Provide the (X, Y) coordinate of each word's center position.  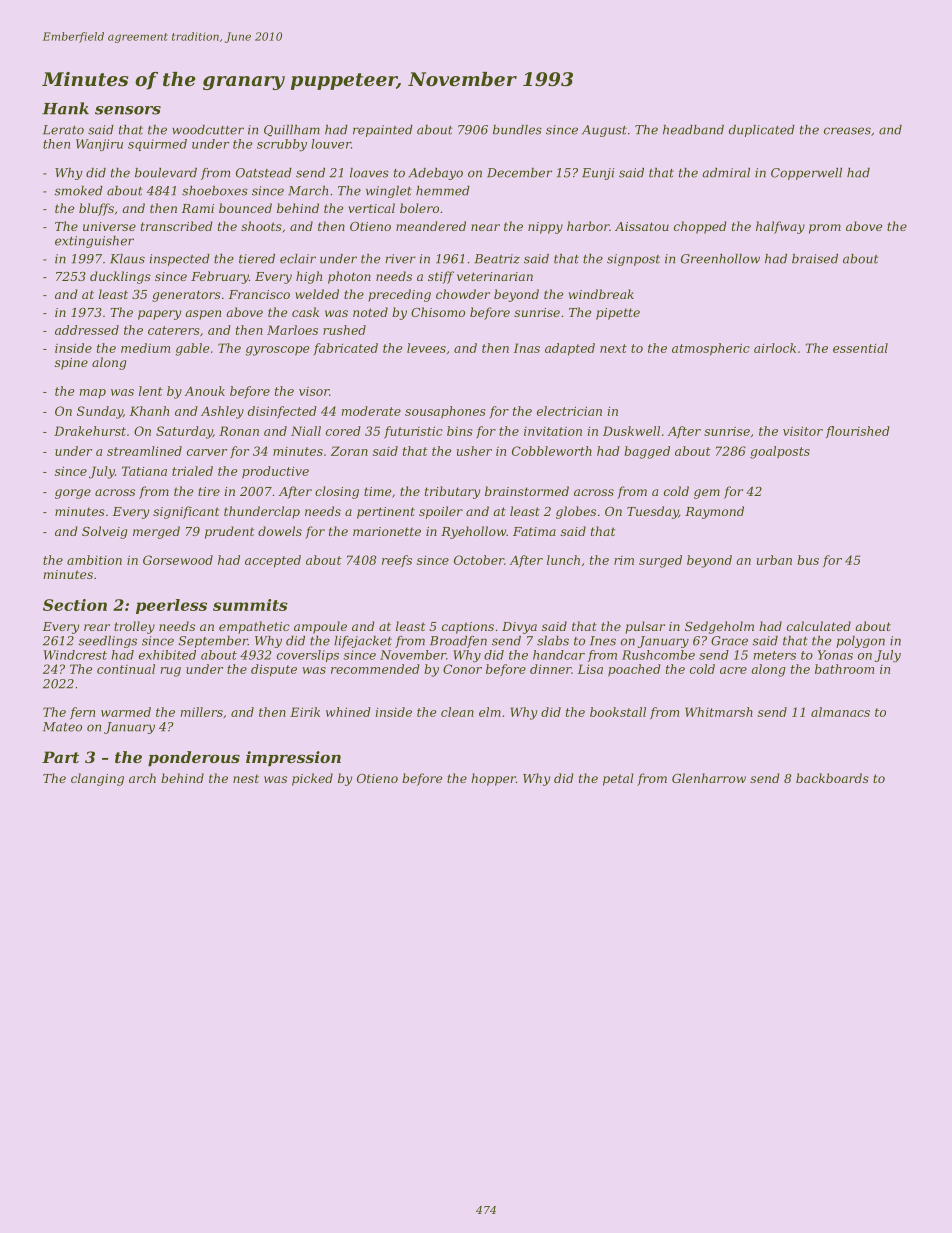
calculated (819, 626)
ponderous (194, 758)
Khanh (149, 411)
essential (860, 348)
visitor (803, 431)
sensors (128, 110)
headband (693, 130)
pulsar (645, 627)
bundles (517, 130)
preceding (399, 295)
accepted (273, 561)
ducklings (120, 277)
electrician (569, 411)
